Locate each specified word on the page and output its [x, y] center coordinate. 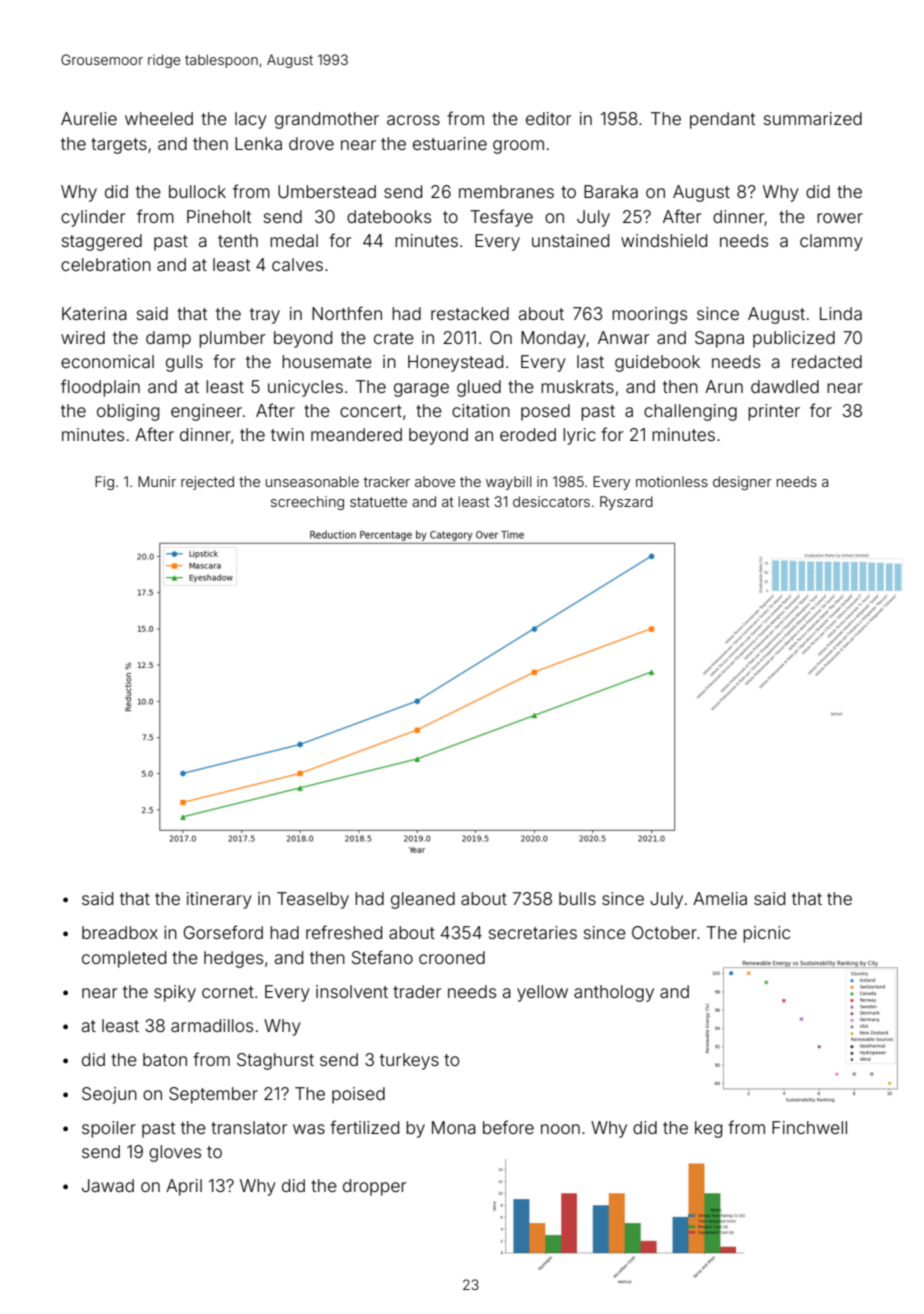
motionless [672, 481]
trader [417, 991]
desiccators [551, 501]
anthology [614, 993]
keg [708, 1129]
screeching [307, 503]
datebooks [389, 216]
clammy [831, 242]
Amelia [720, 898]
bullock [197, 191]
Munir [157, 481]
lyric [579, 436]
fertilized [364, 1127]
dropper [374, 1187]
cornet [228, 992]
